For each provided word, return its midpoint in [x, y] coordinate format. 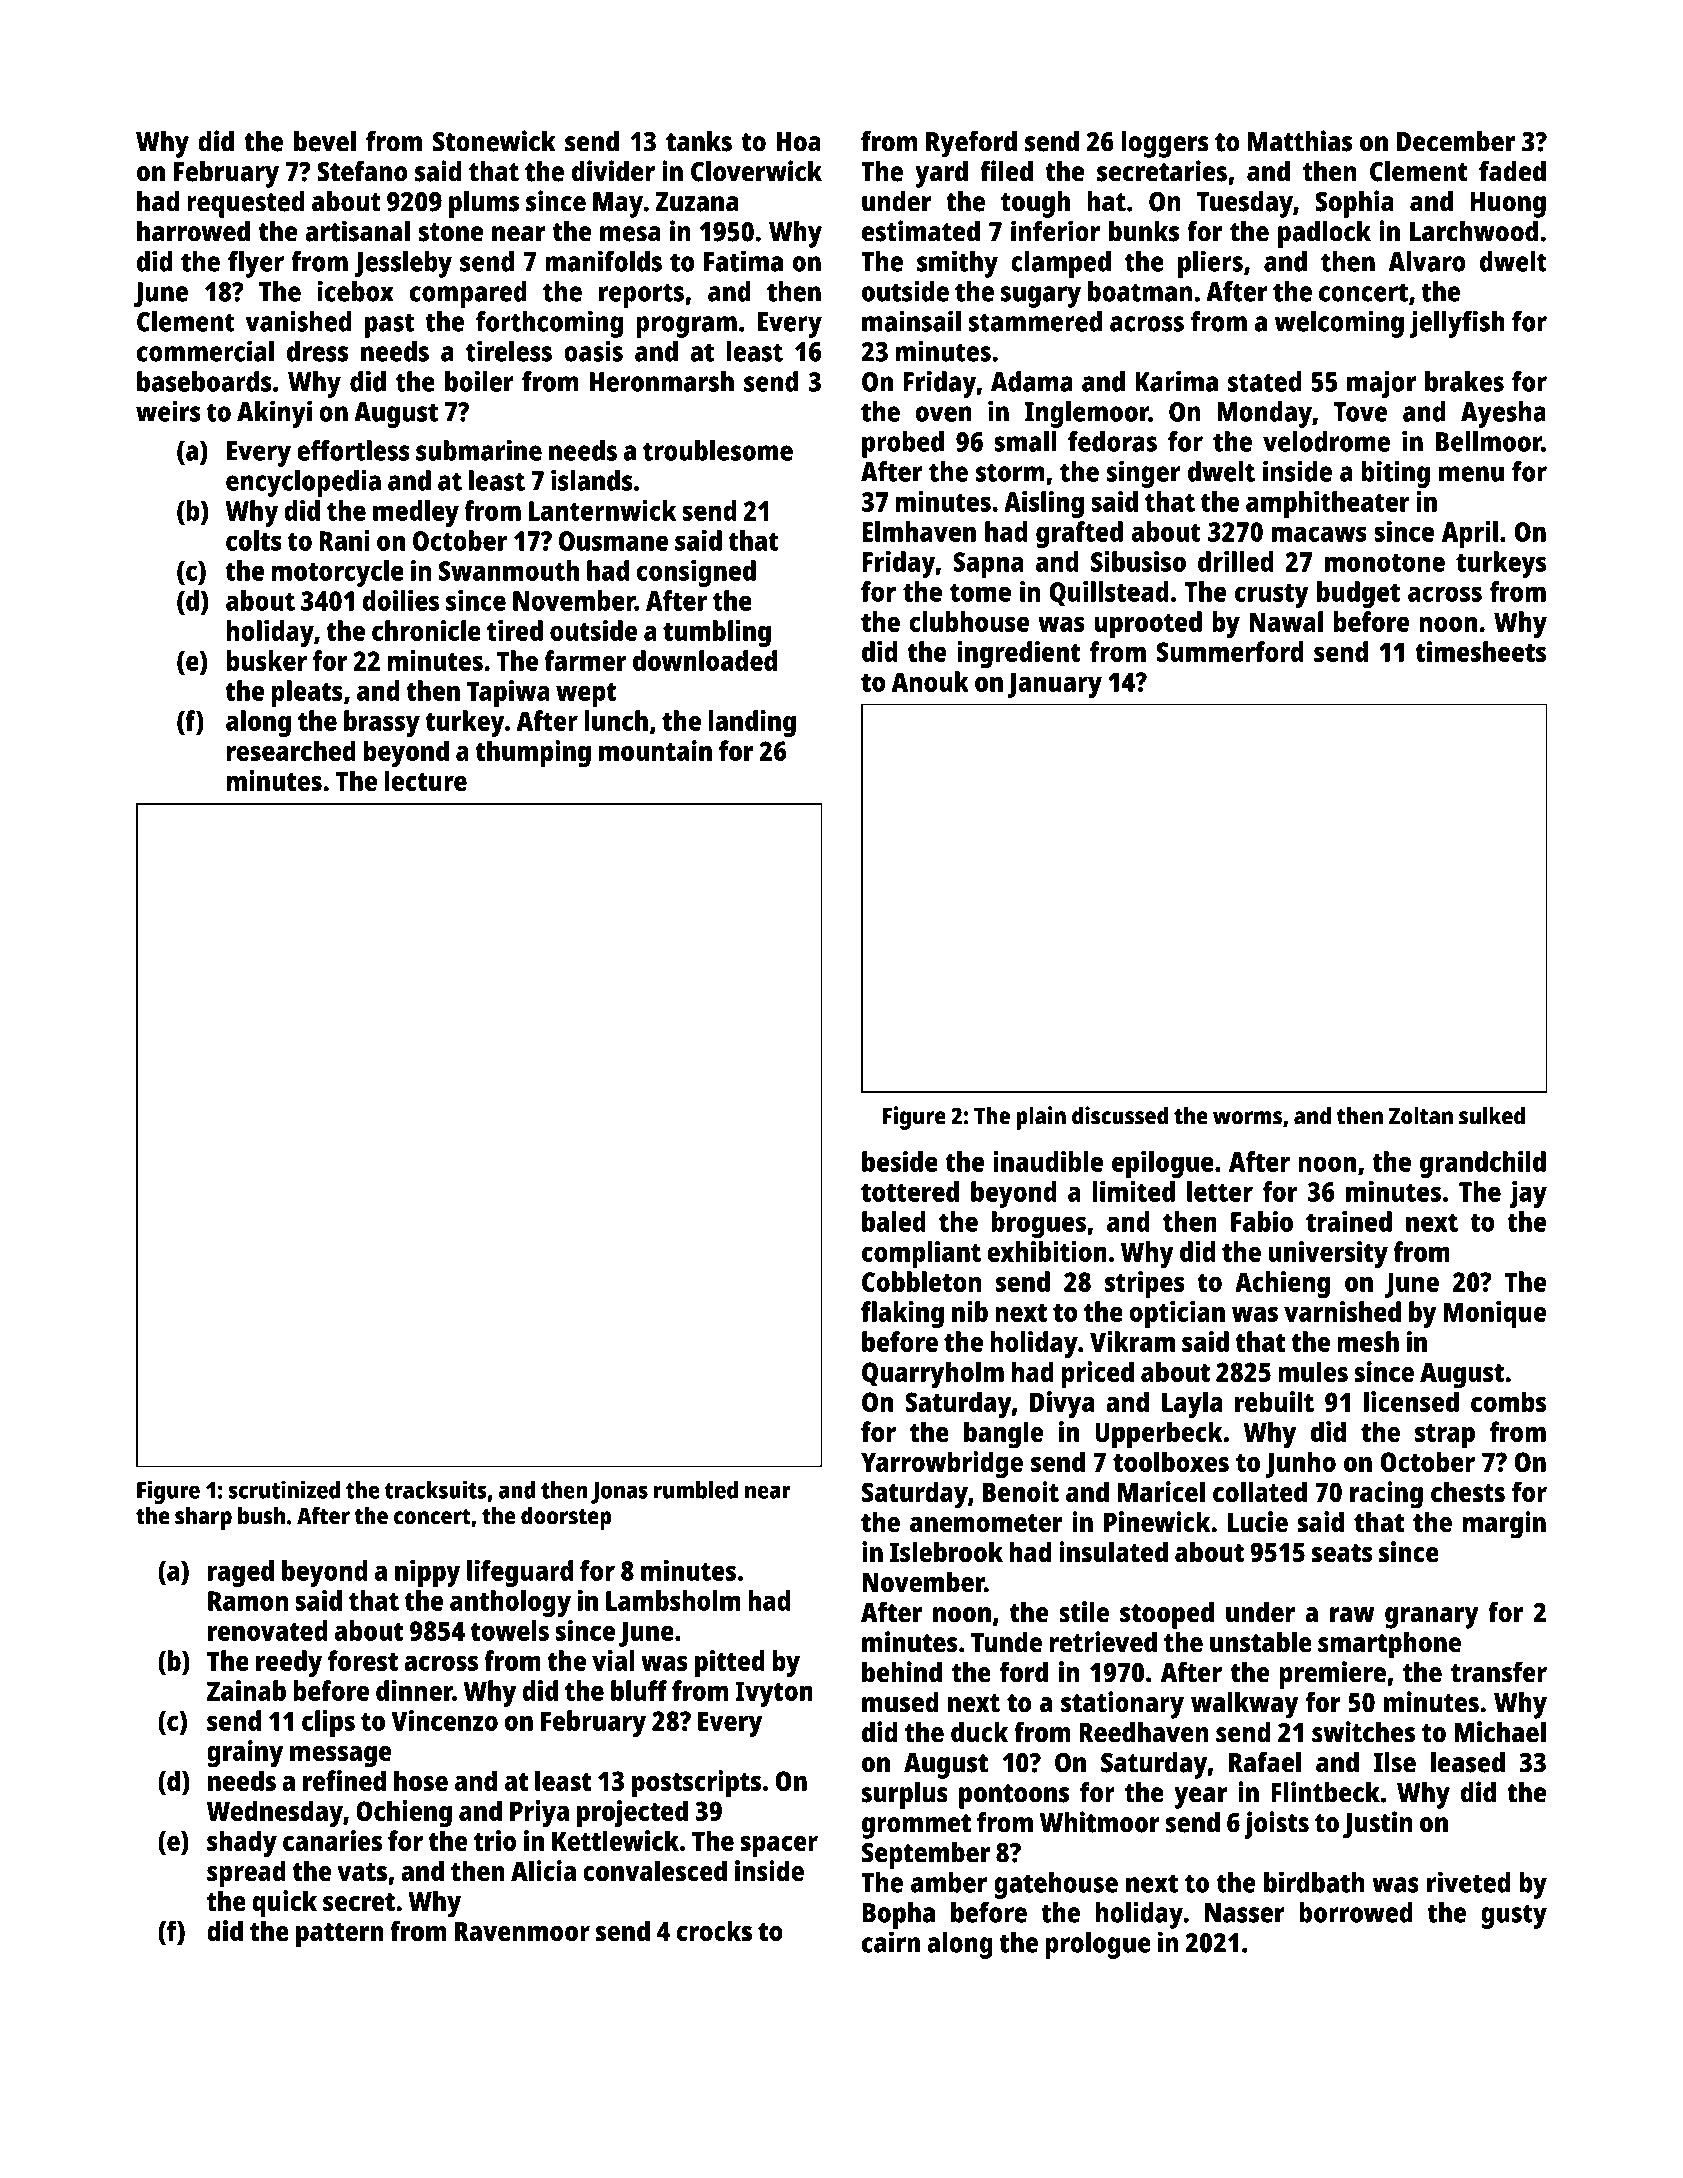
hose [421, 1780]
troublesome [718, 450]
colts [254, 540]
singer [1143, 474]
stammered [1035, 321]
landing [752, 723]
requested [246, 204]
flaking [902, 1314]
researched [291, 750]
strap [1445, 1436]
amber [949, 1882]
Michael [1500, 1732]
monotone [1385, 563]
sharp [203, 1518]
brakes [1464, 381]
